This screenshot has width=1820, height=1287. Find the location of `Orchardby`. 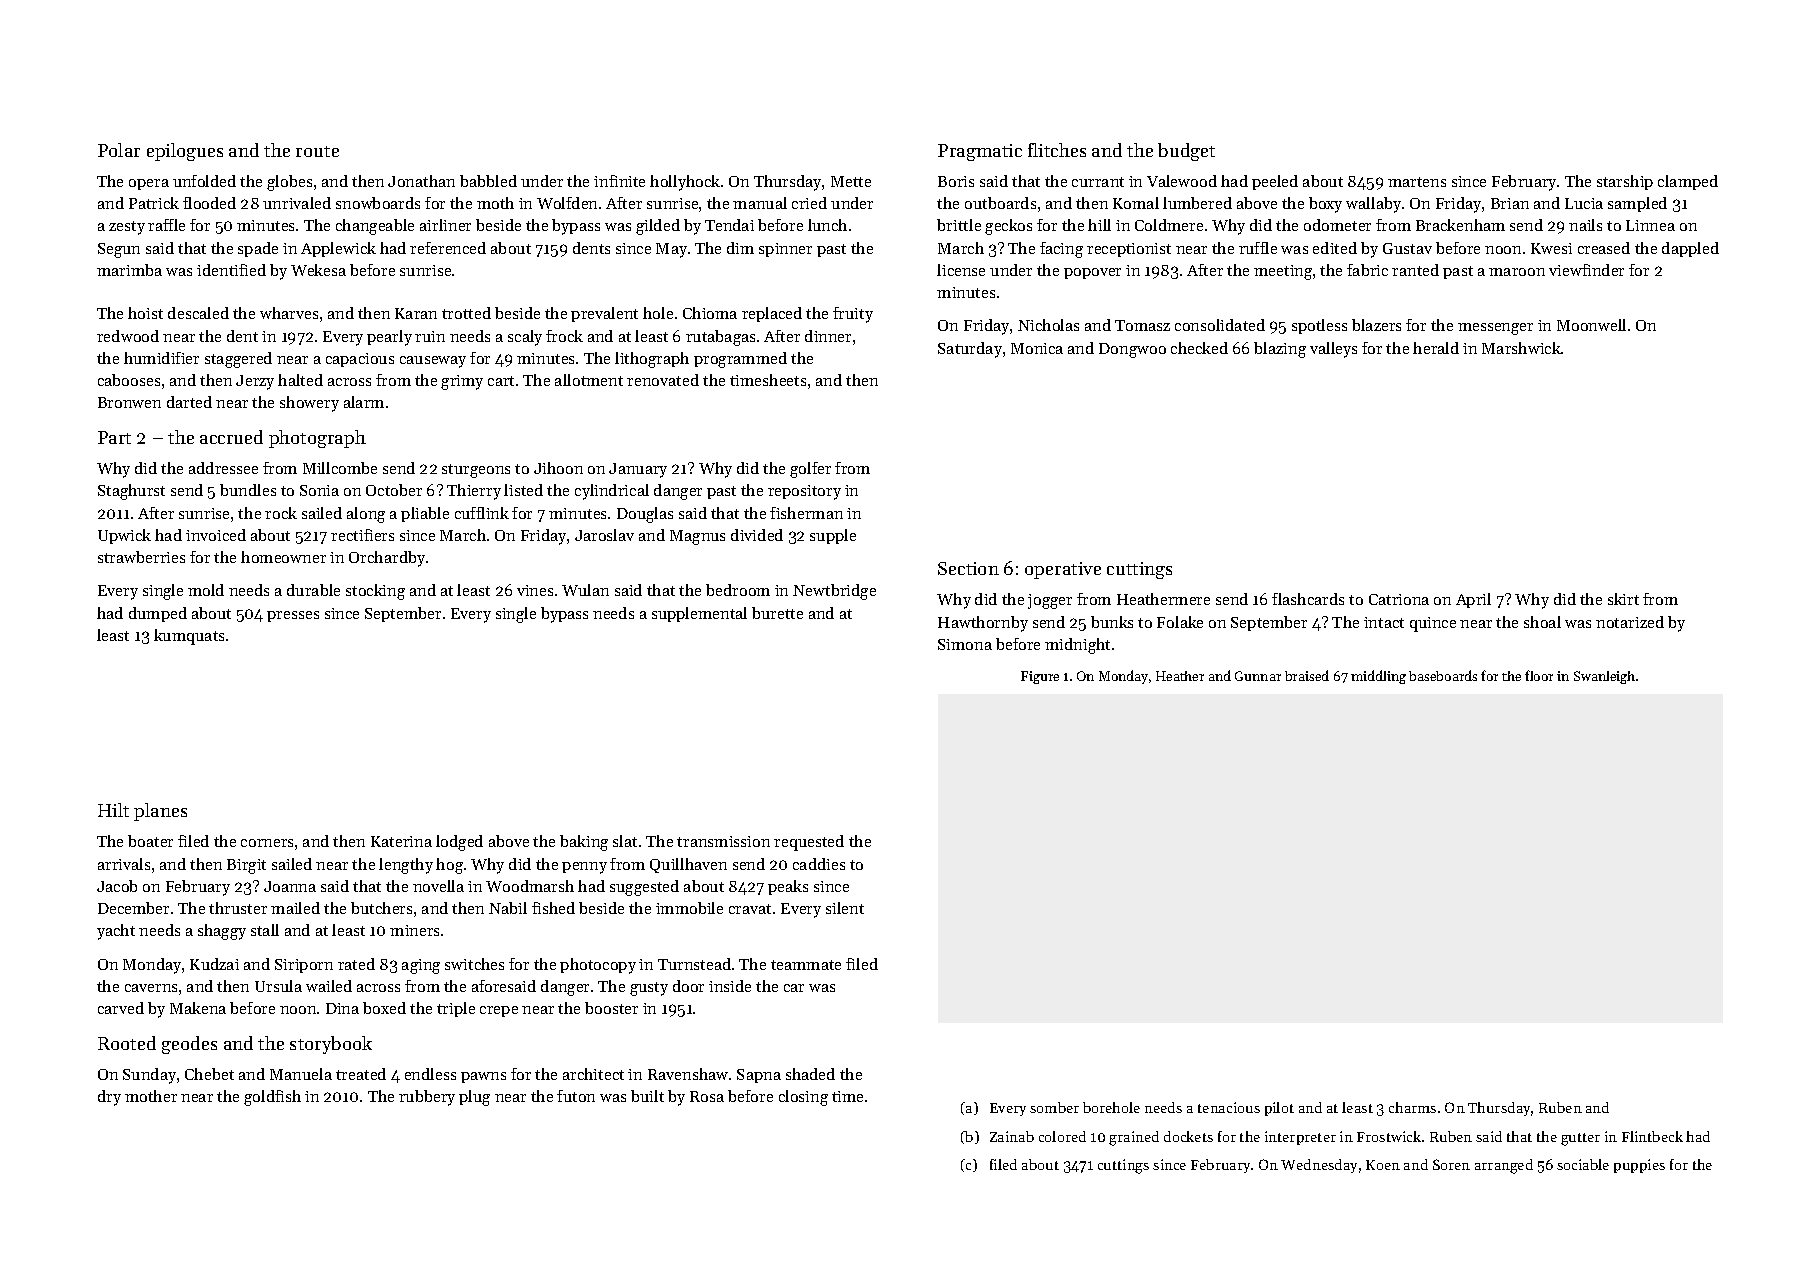

Orchardby is located at coordinates (387, 559).
